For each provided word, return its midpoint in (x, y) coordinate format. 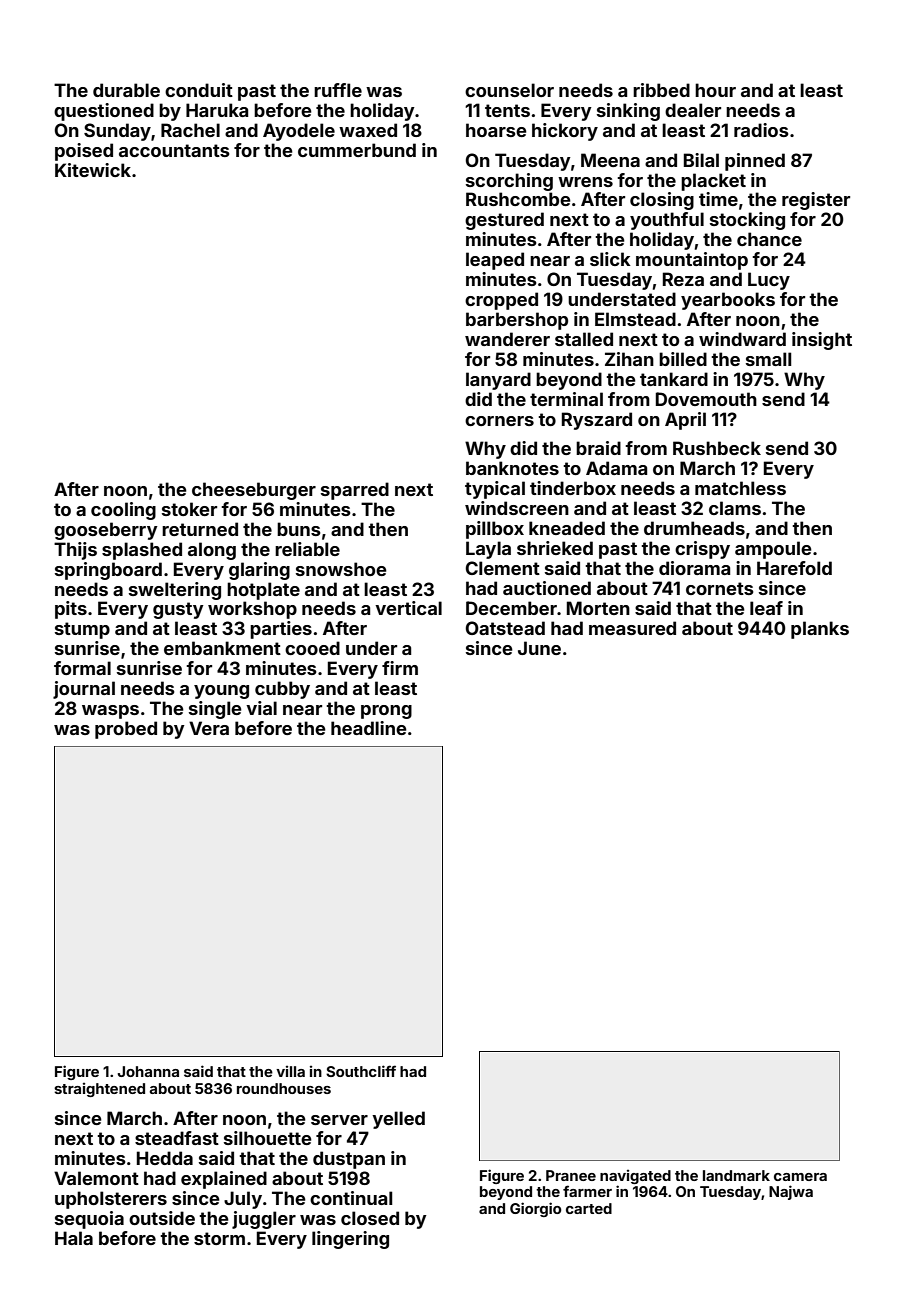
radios (761, 130)
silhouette (268, 1138)
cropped (501, 301)
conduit (199, 90)
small (768, 359)
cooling (123, 511)
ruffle (338, 90)
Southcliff (361, 1071)
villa (290, 1071)
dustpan (349, 1160)
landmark (736, 1175)
